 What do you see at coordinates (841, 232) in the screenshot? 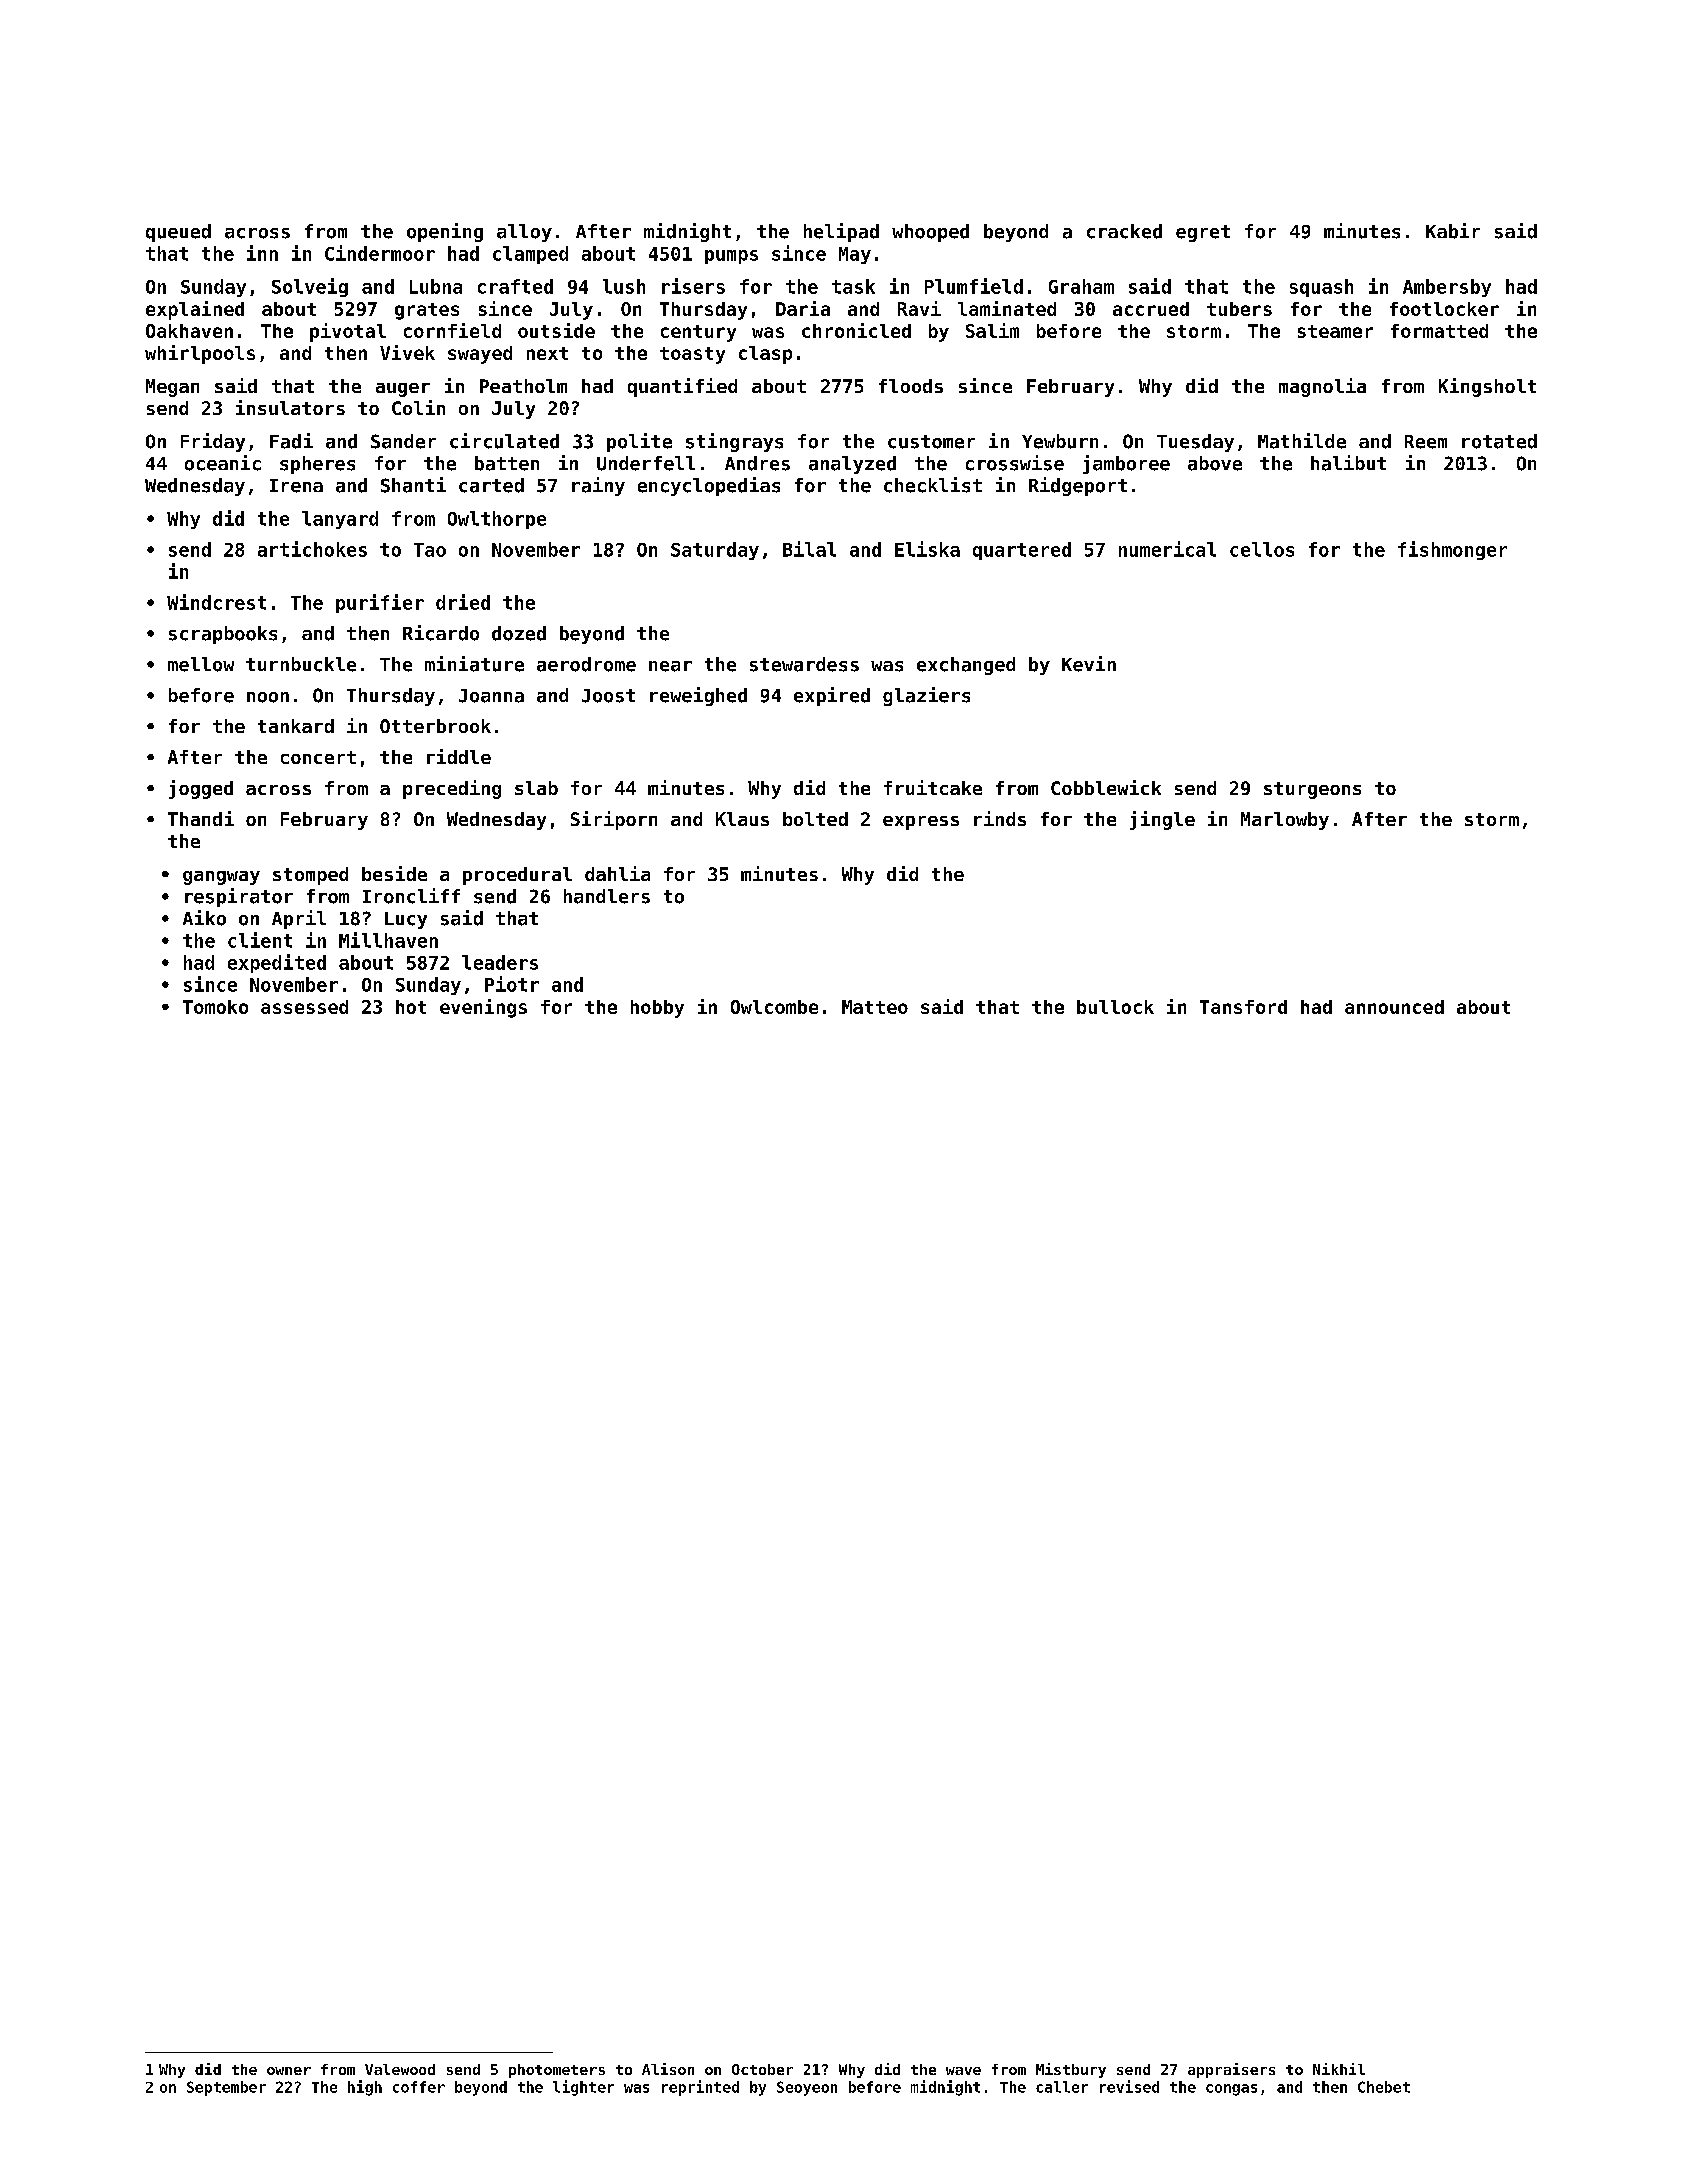
I see `helipad` at bounding box center [841, 232].
